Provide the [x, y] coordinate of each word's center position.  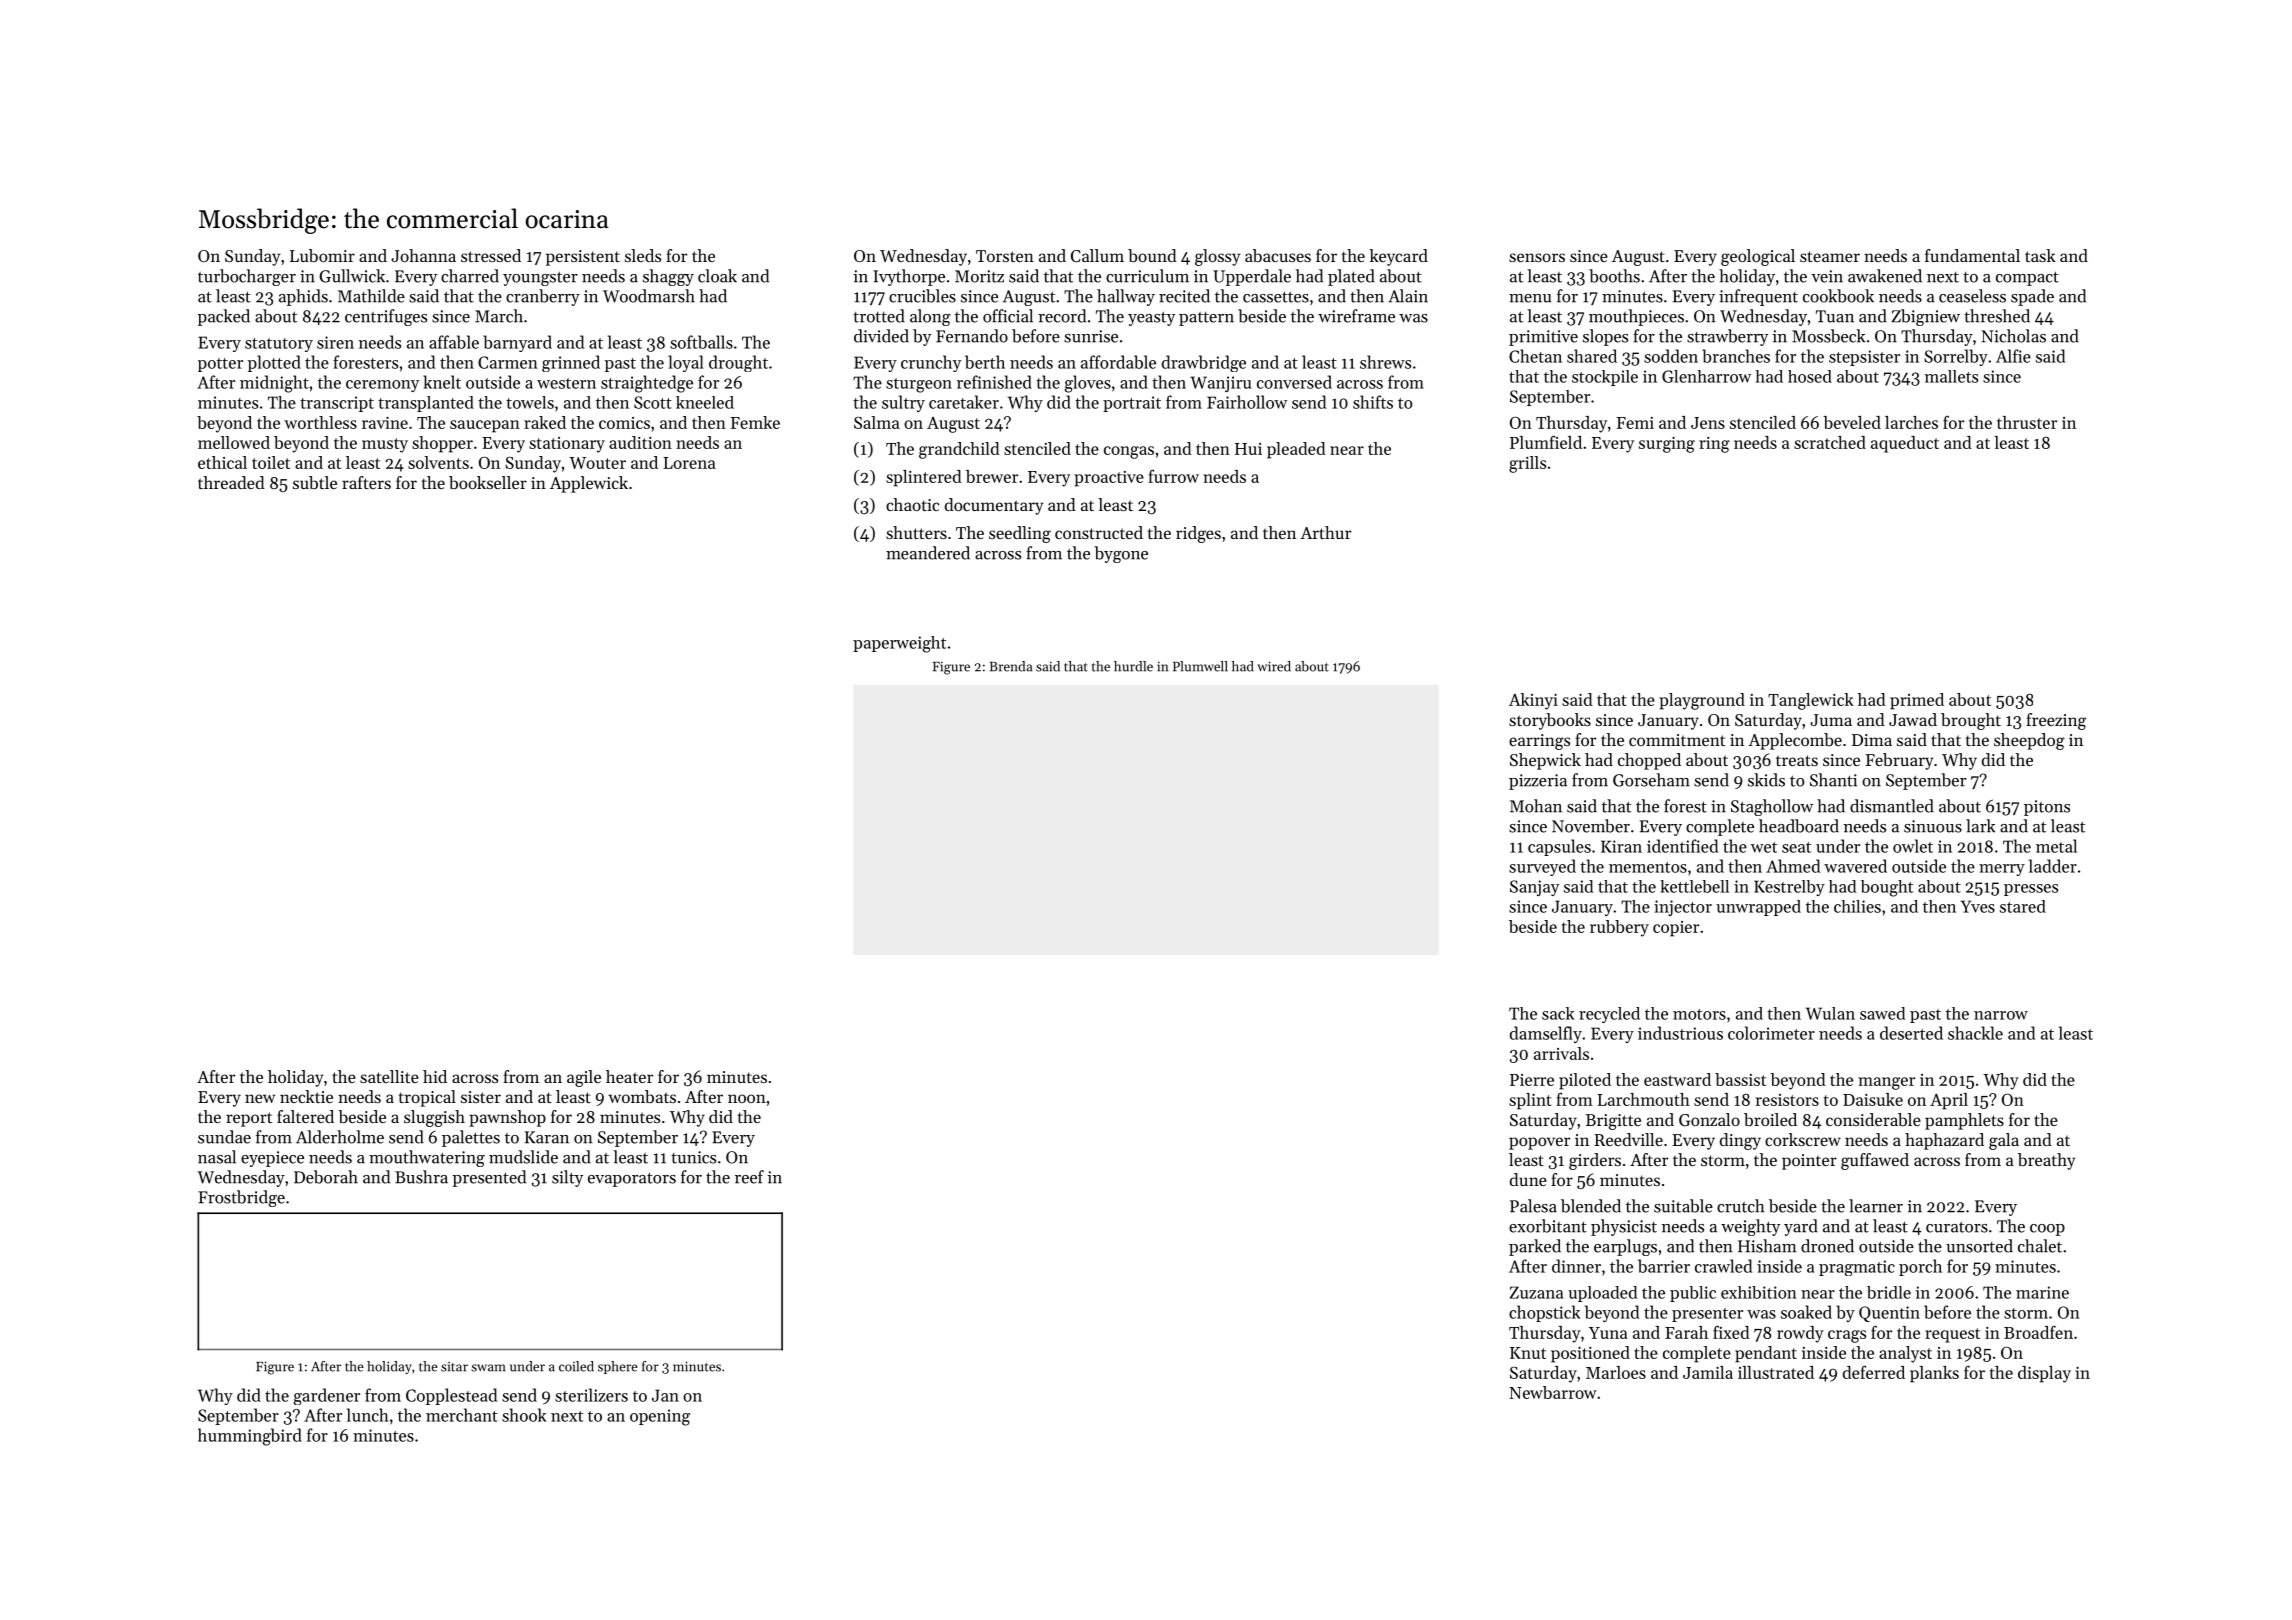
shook [524, 1415]
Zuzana [1536, 1292]
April [1949, 1101]
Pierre [1532, 1080]
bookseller [488, 482]
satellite [389, 1076]
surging [1667, 444]
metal [2056, 846]
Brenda [1011, 666]
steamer [1830, 256]
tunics [693, 1157]
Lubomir [322, 255]
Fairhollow [1247, 402]
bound [1152, 255]
